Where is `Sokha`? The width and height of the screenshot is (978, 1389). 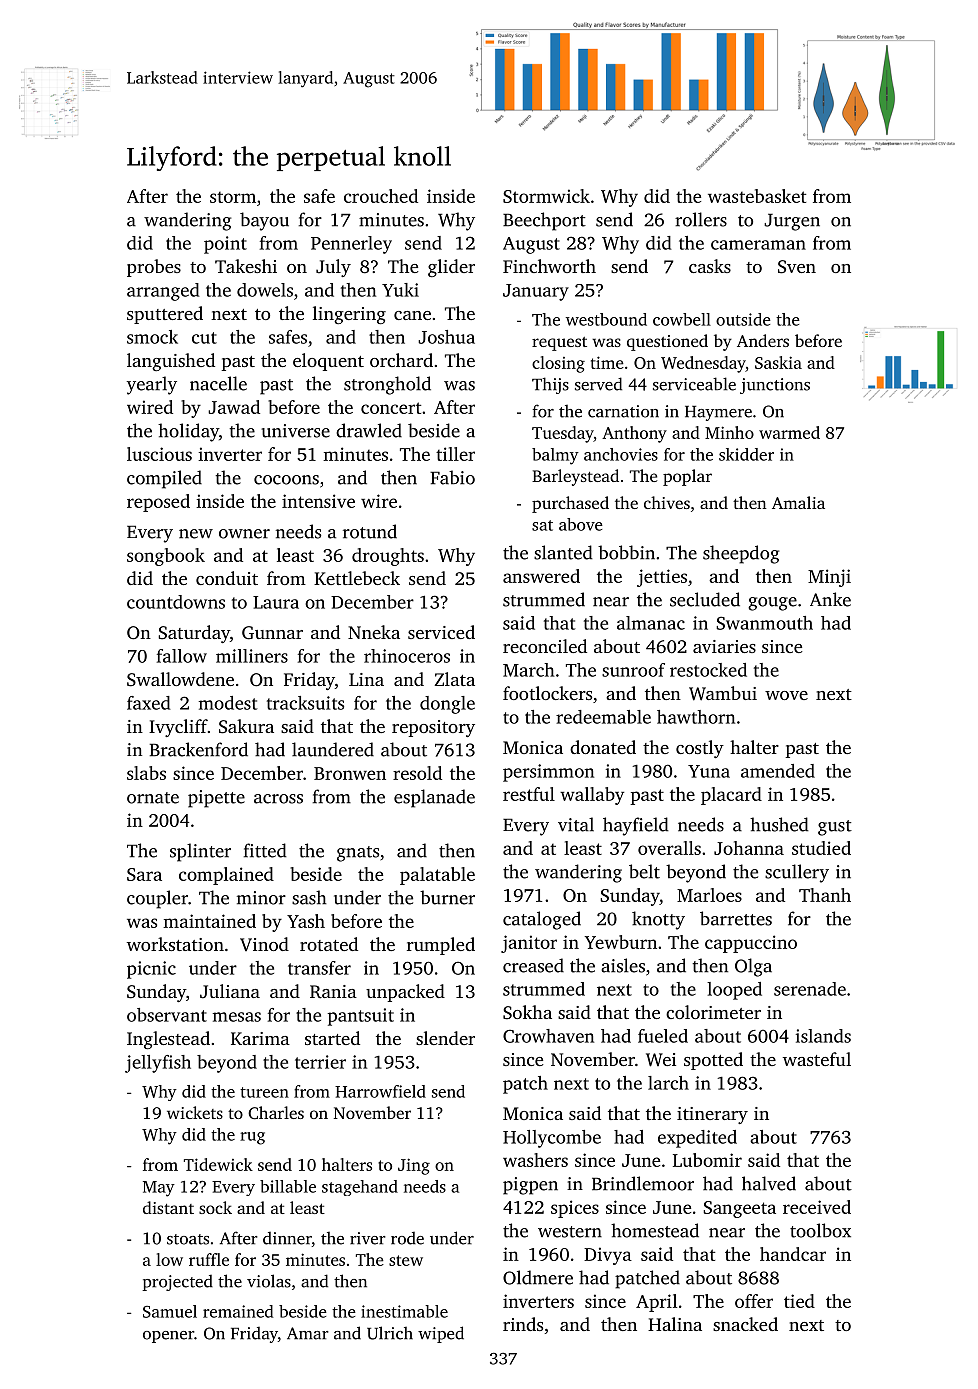 Sokha is located at coordinates (527, 1012).
